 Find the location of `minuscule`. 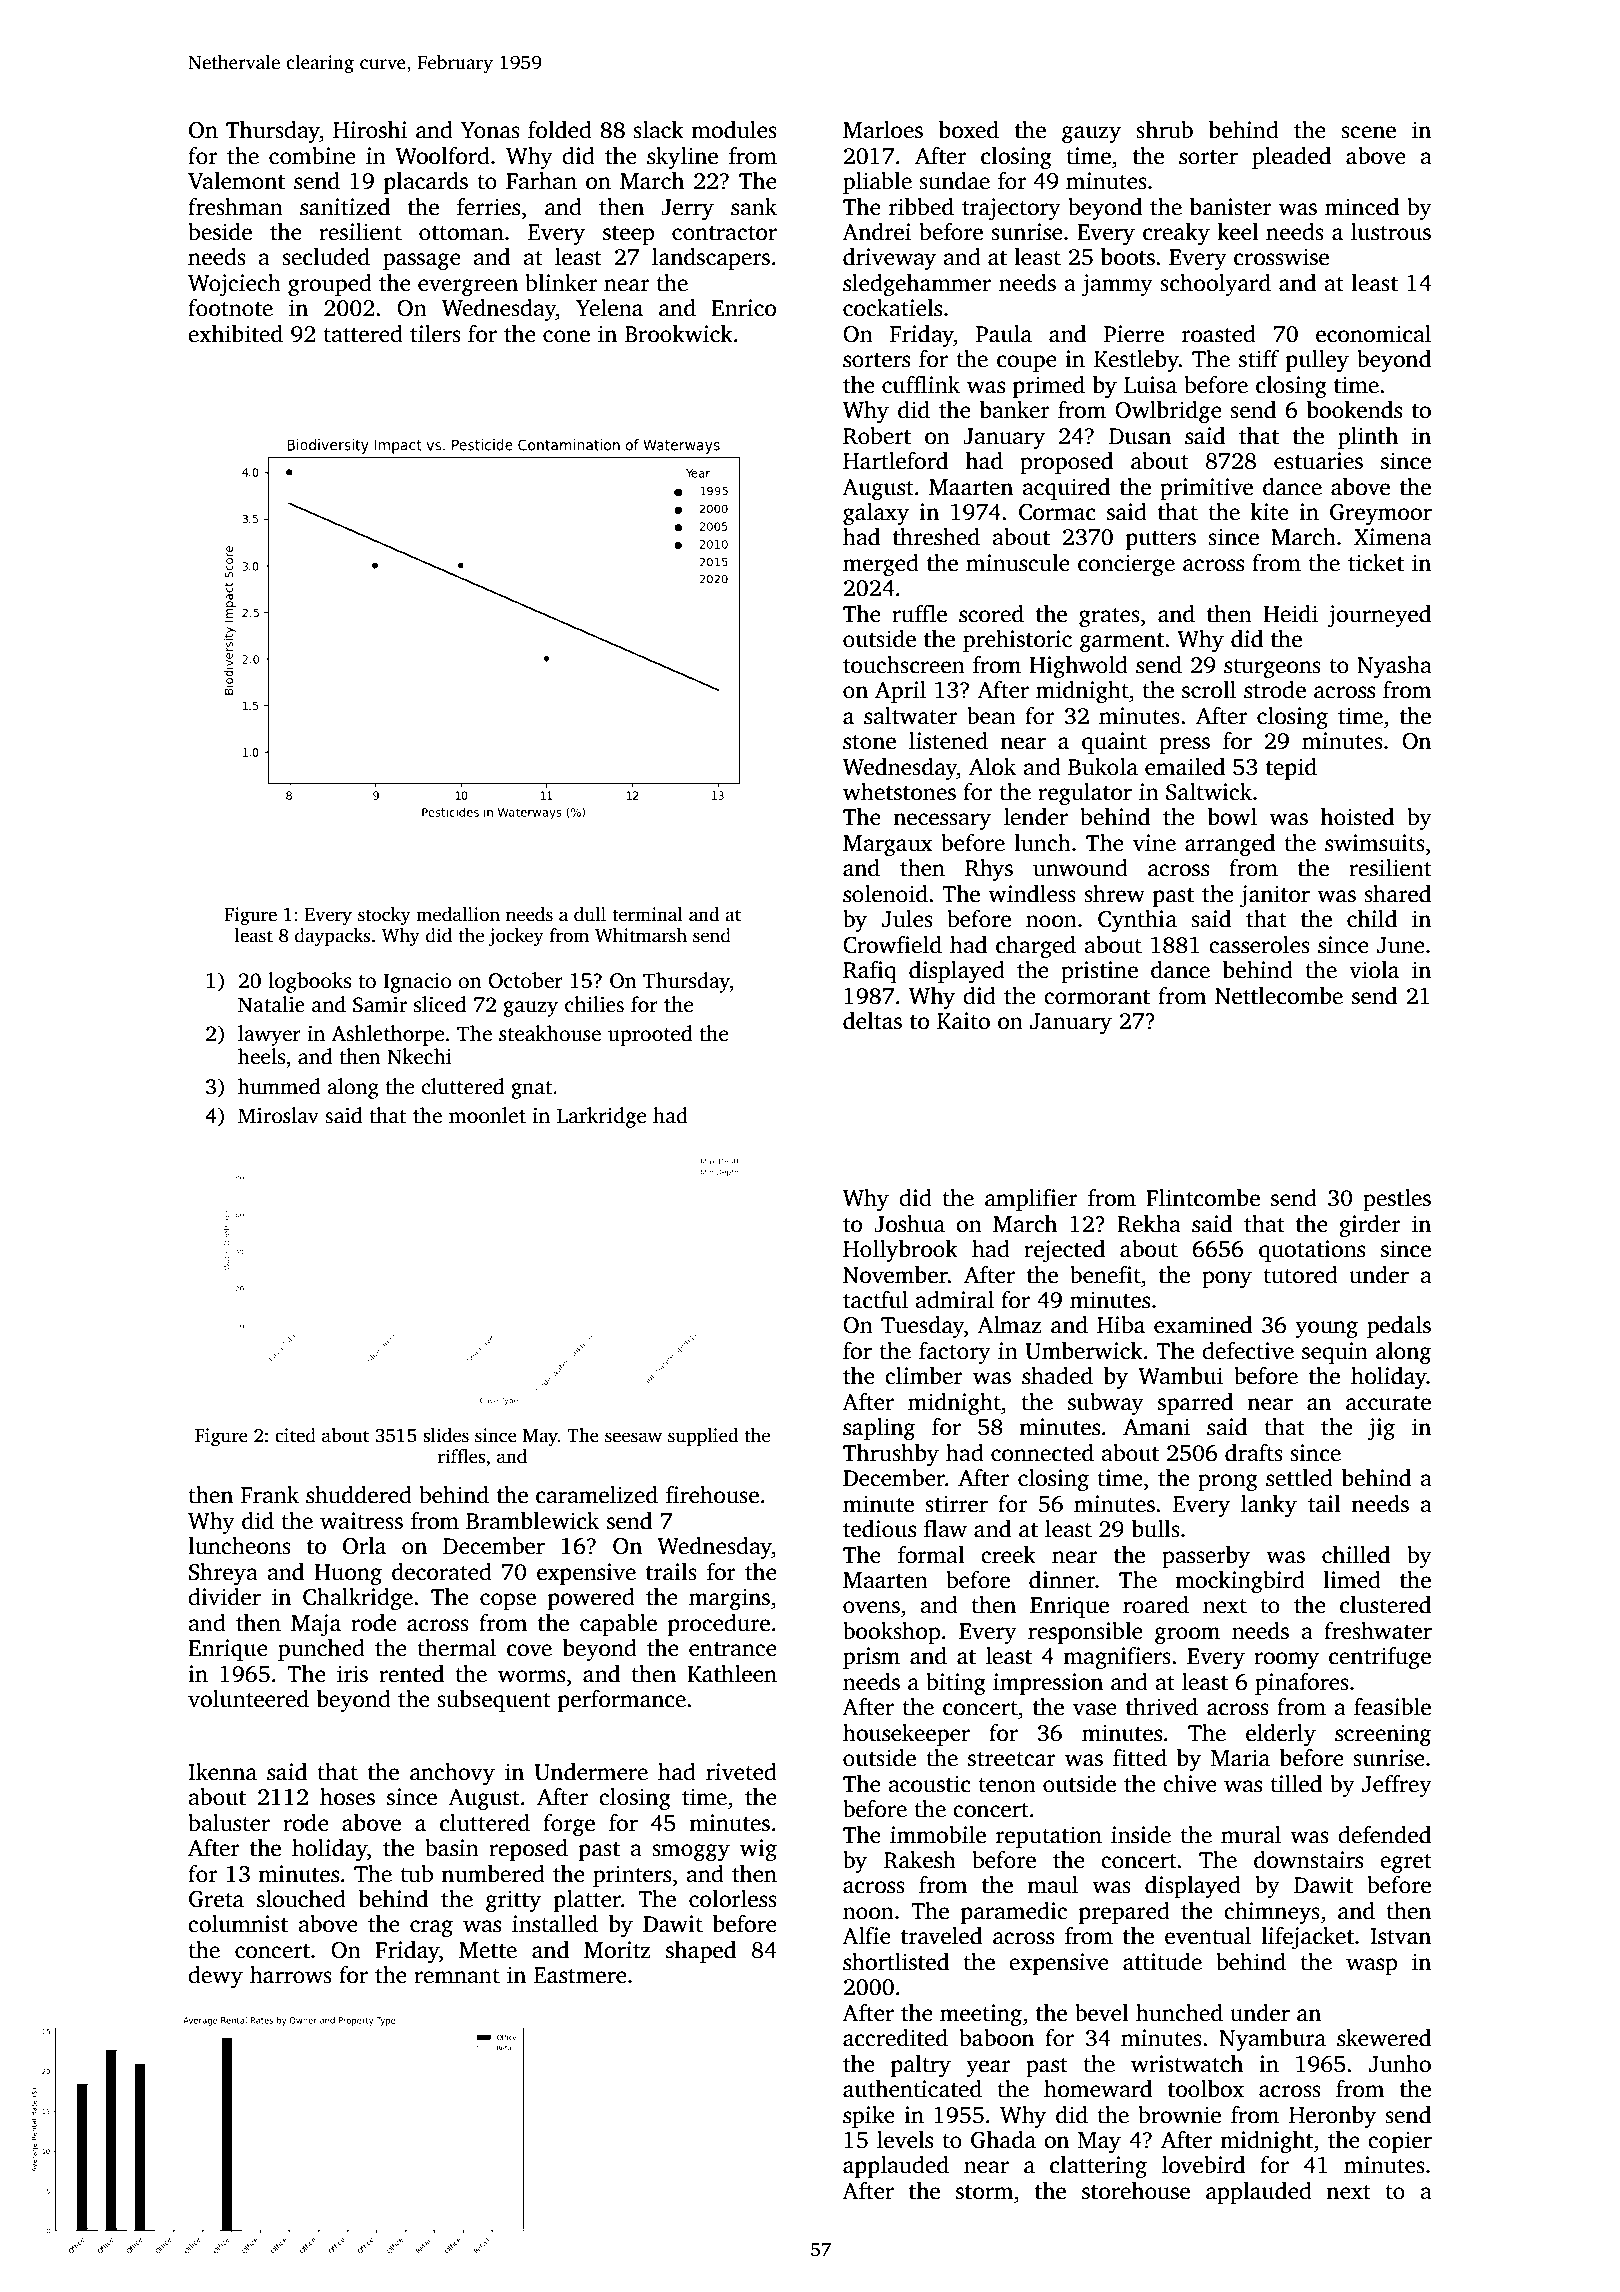

minuscule is located at coordinates (1018, 563).
